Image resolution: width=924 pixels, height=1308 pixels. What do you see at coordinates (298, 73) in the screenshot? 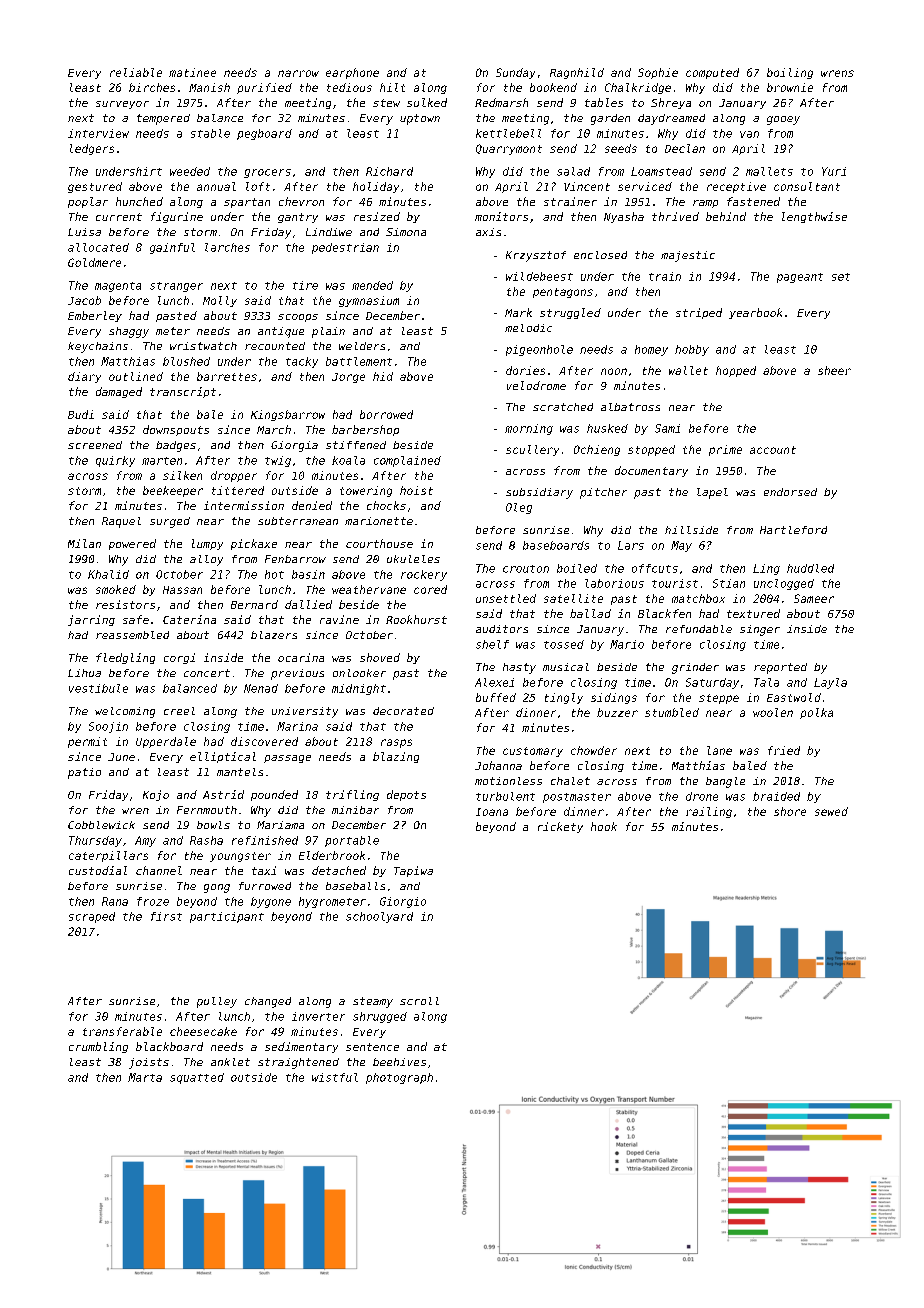
I see `narrow` at bounding box center [298, 73].
